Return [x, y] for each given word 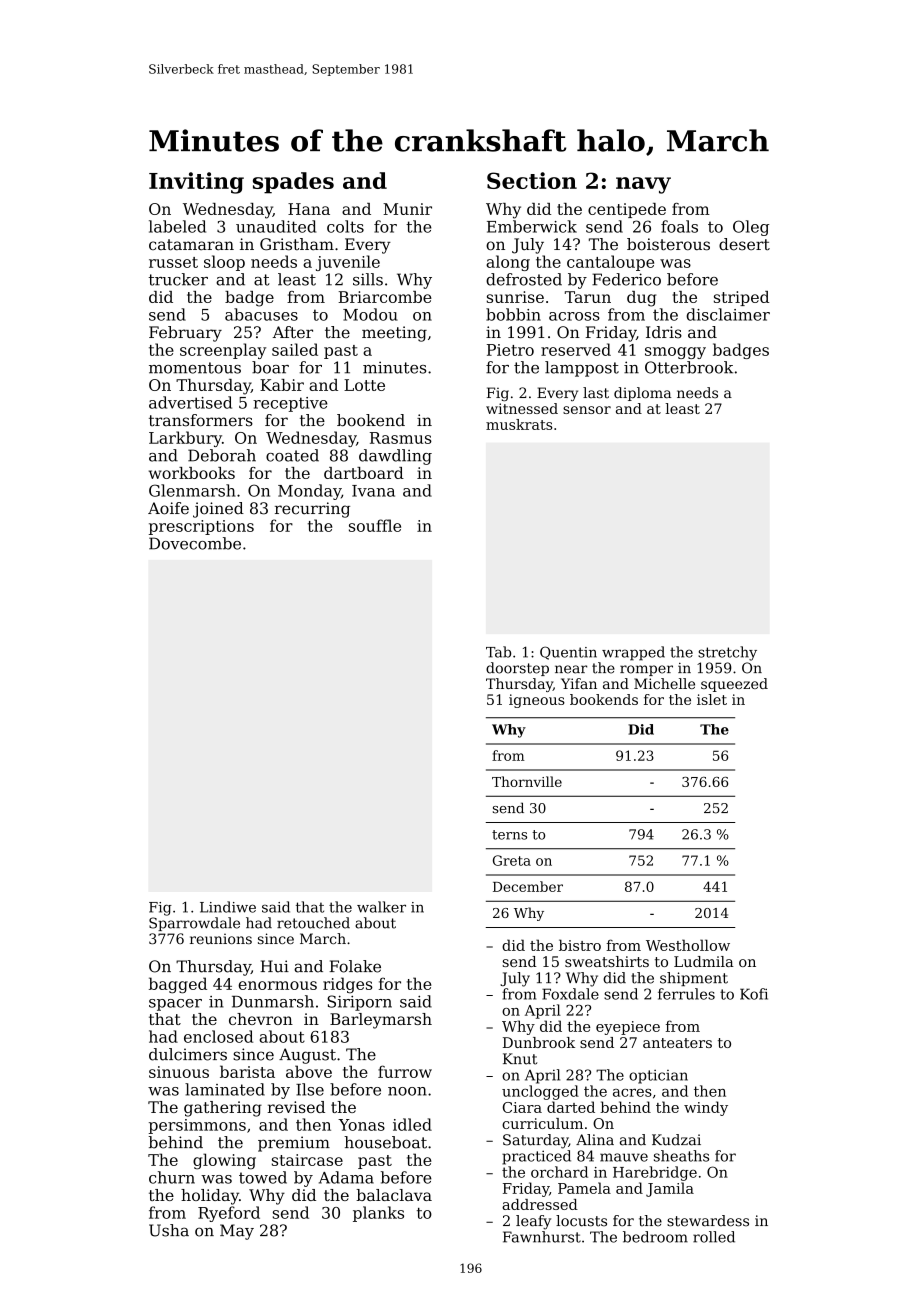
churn [172, 1177]
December [528, 886]
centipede [627, 210]
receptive [290, 404]
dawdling [395, 457]
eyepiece [628, 1028]
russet [173, 262]
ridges [348, 985]
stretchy [727, 653]
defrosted [524, 279]
